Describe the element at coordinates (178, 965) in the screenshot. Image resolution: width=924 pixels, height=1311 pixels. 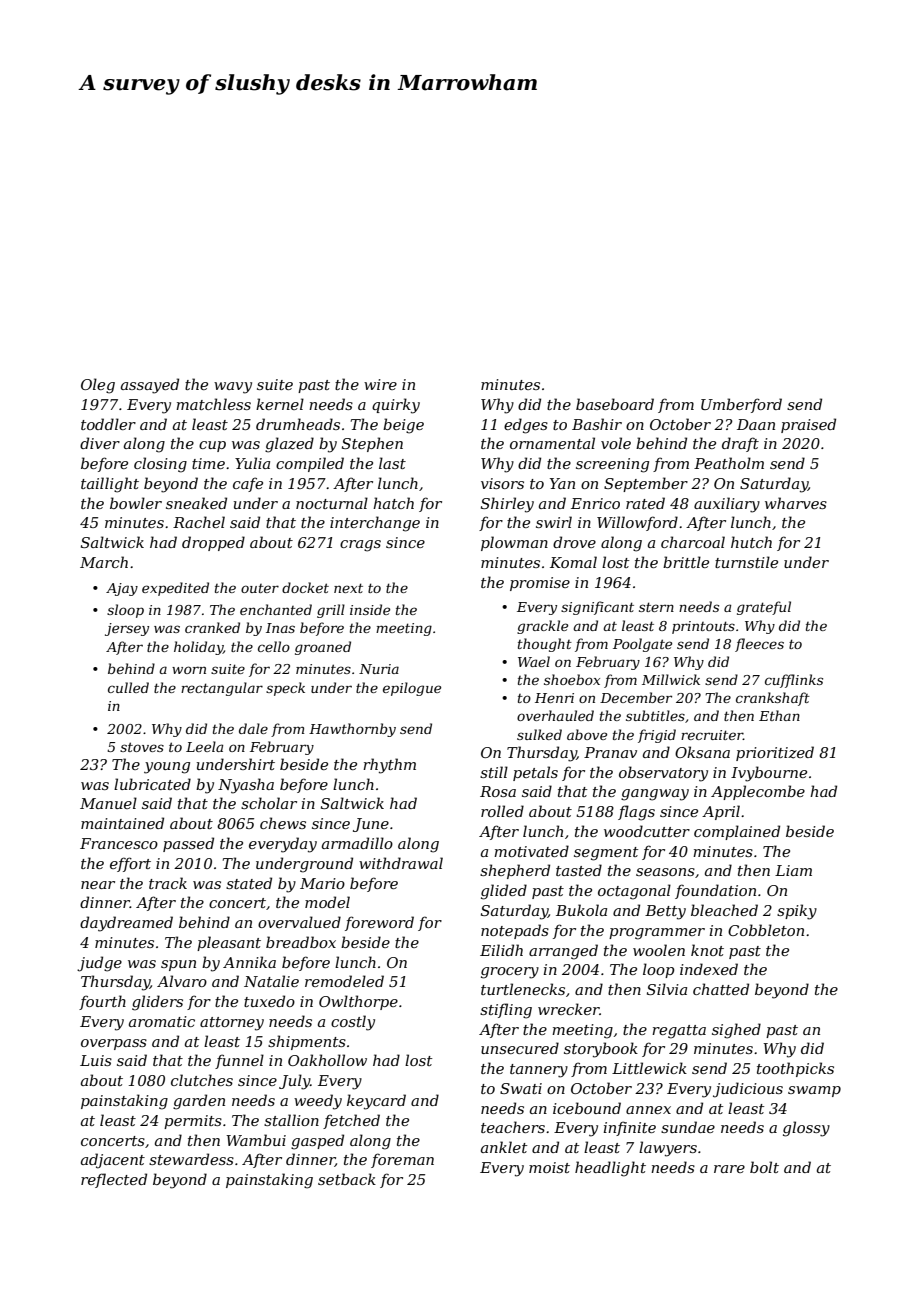
I see `spun` at that location.
